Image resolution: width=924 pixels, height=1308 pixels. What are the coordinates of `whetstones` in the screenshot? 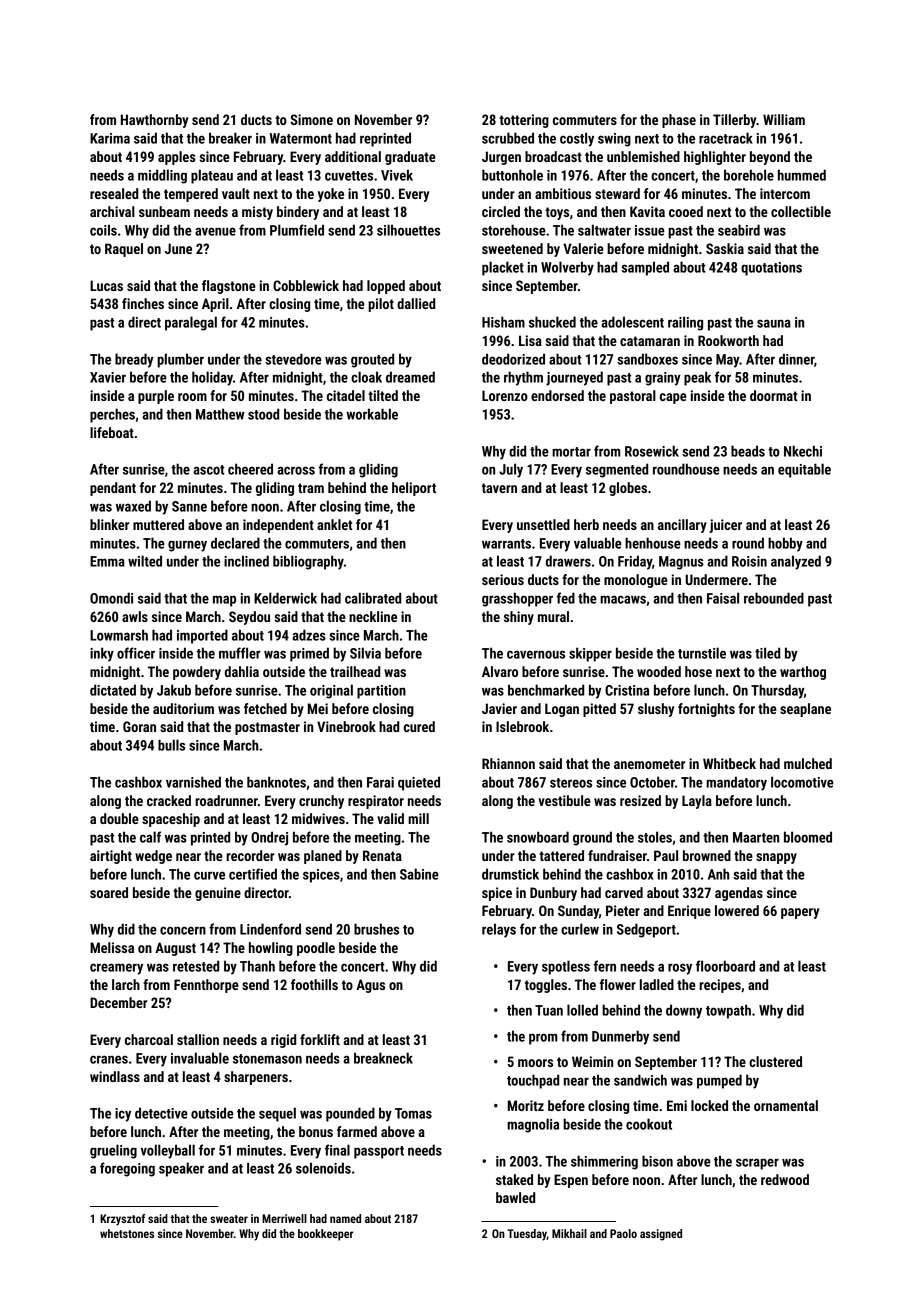 It's located at (127, 1233).
